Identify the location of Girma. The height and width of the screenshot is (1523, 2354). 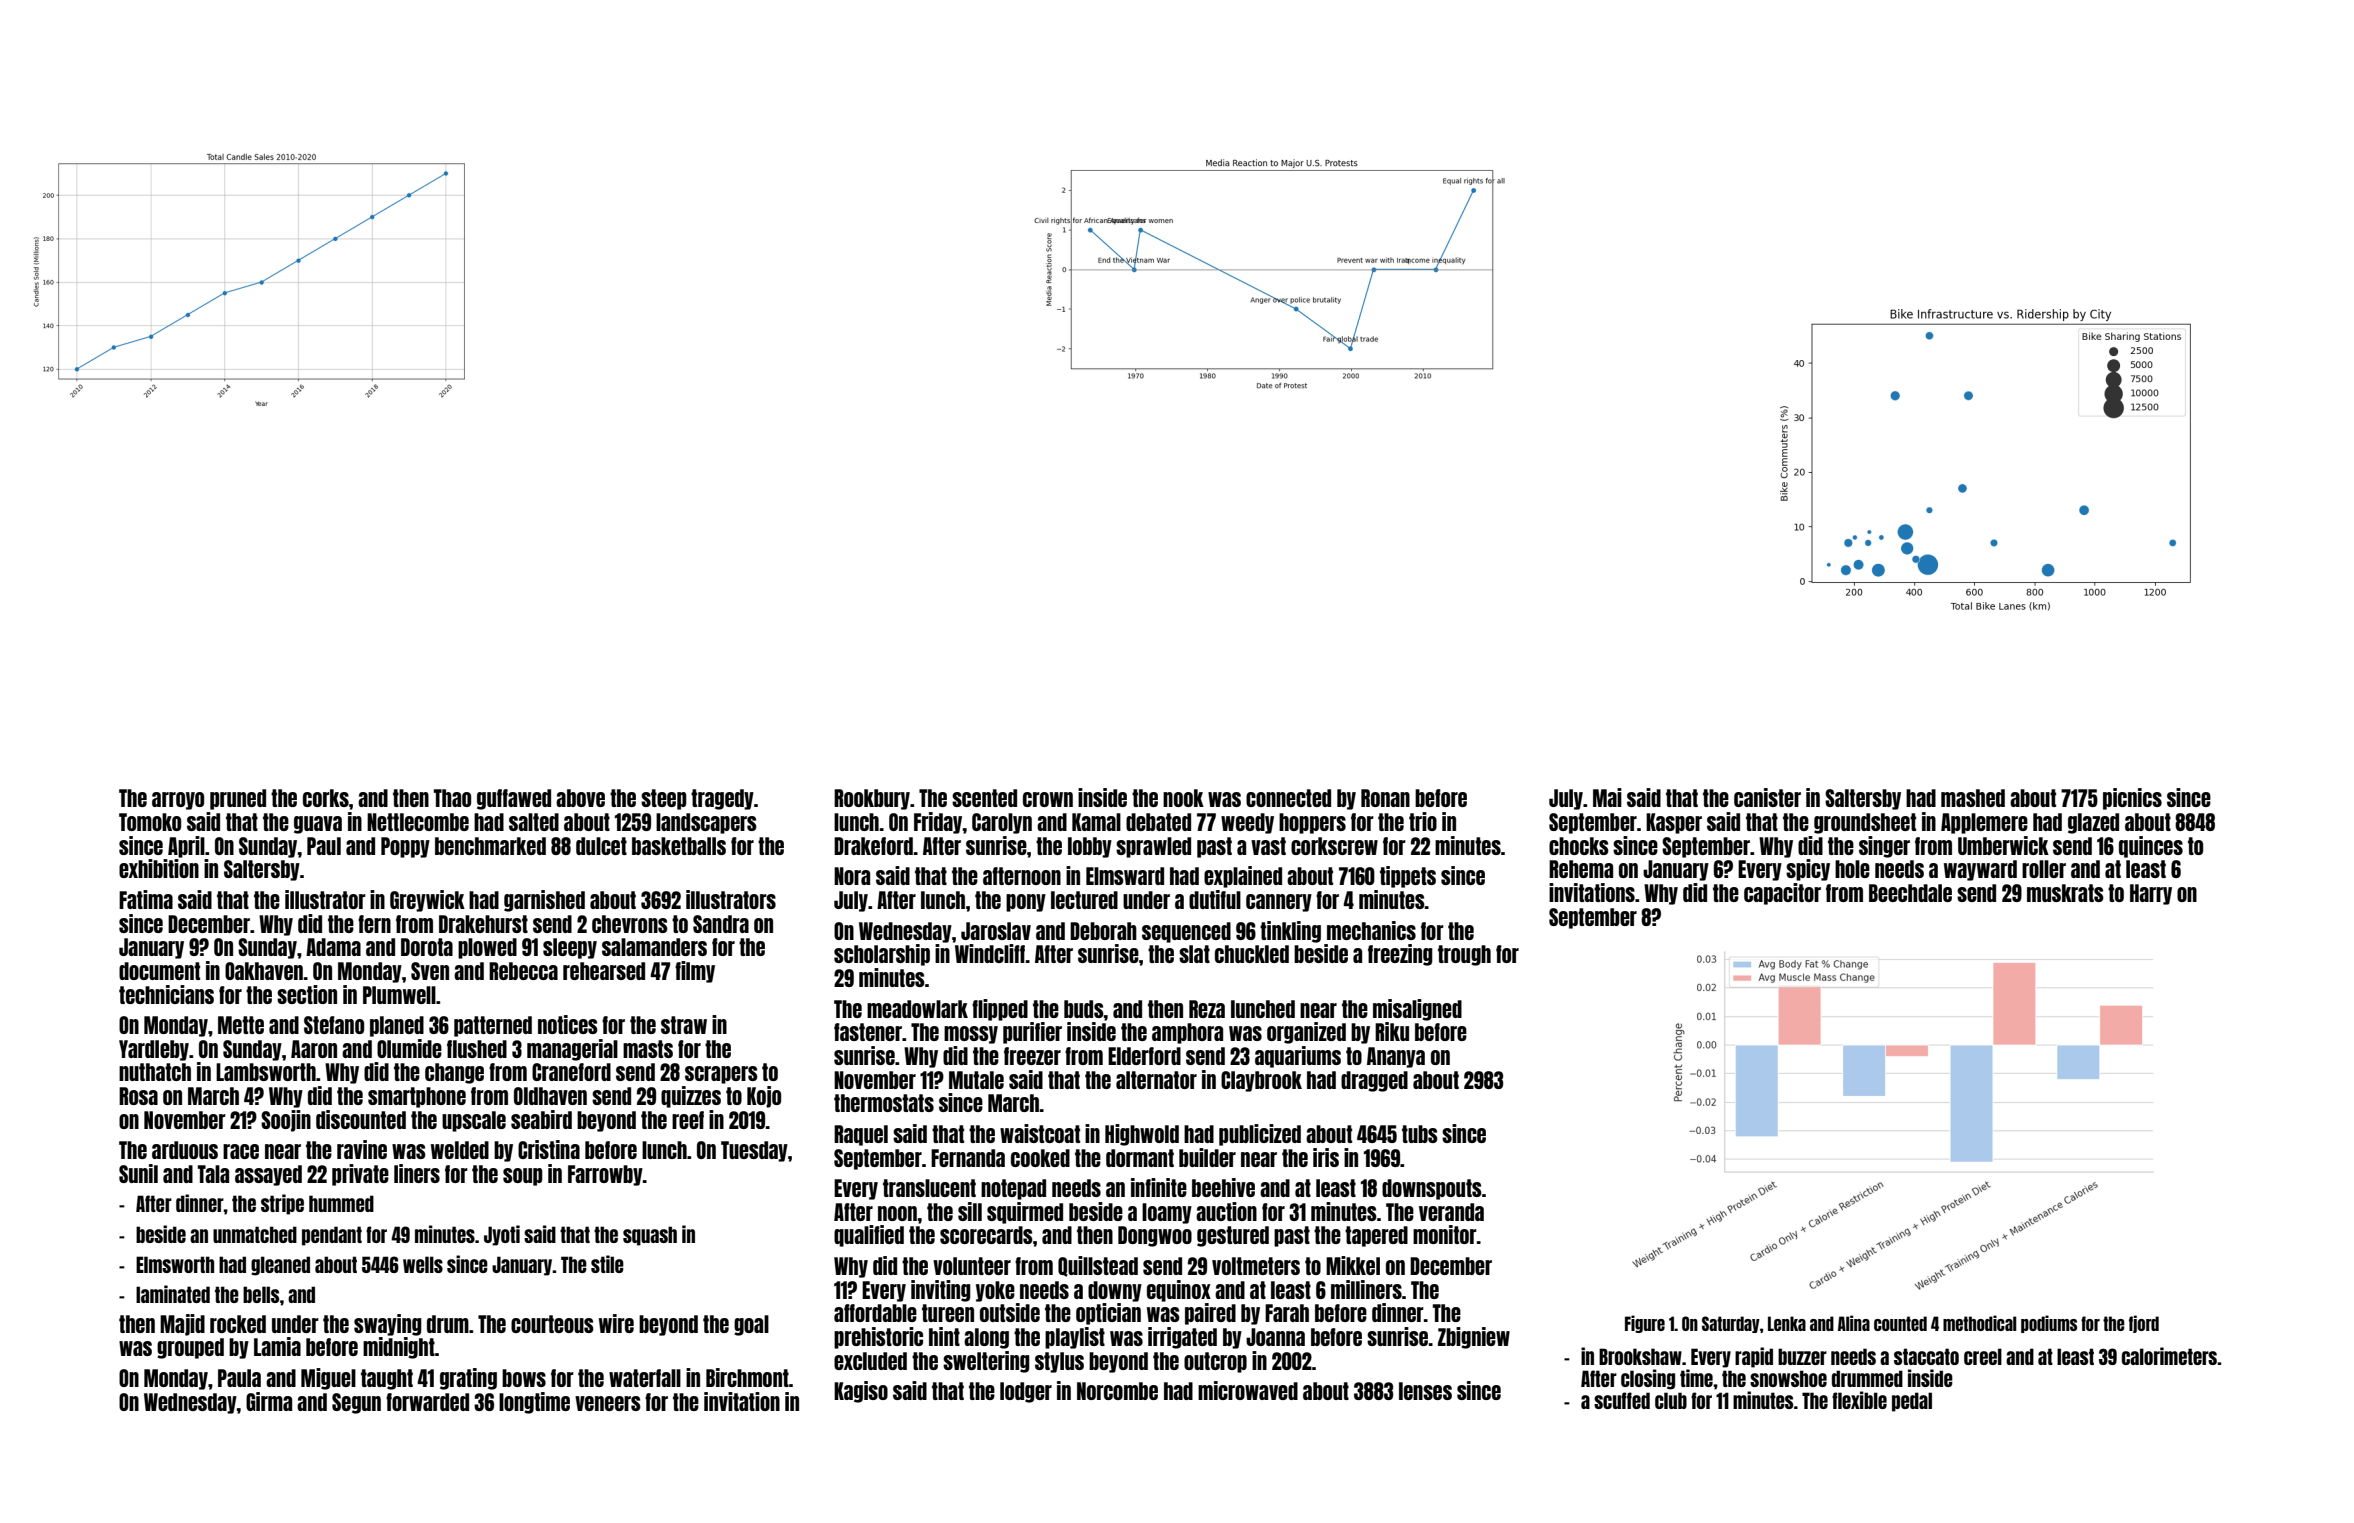
(269, 1401).
